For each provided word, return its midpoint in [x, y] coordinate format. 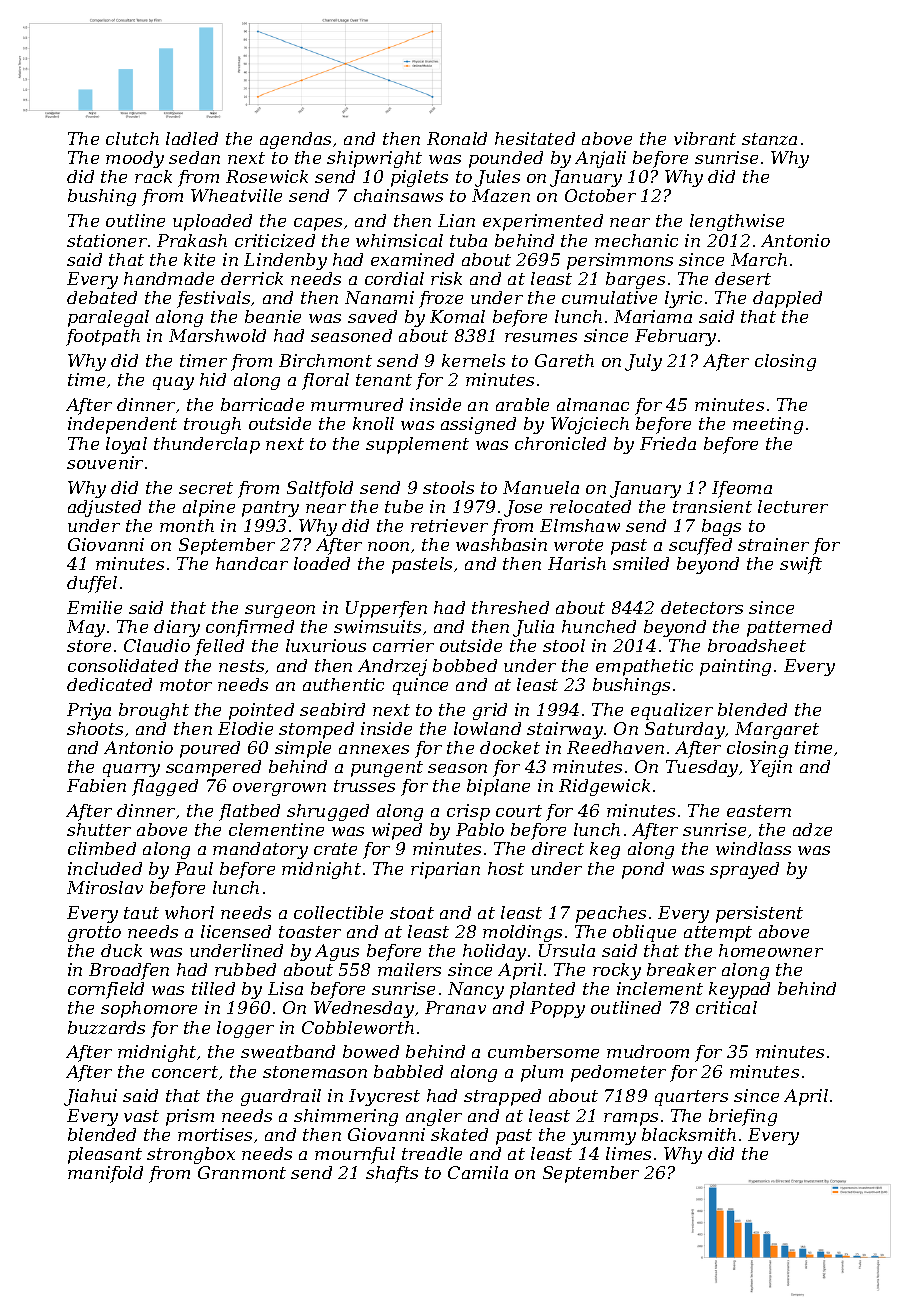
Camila [478, 1172]
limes [628, 1153]
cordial [394, 278]
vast [141, 1116]
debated [102, 297]
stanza [769, 139]
